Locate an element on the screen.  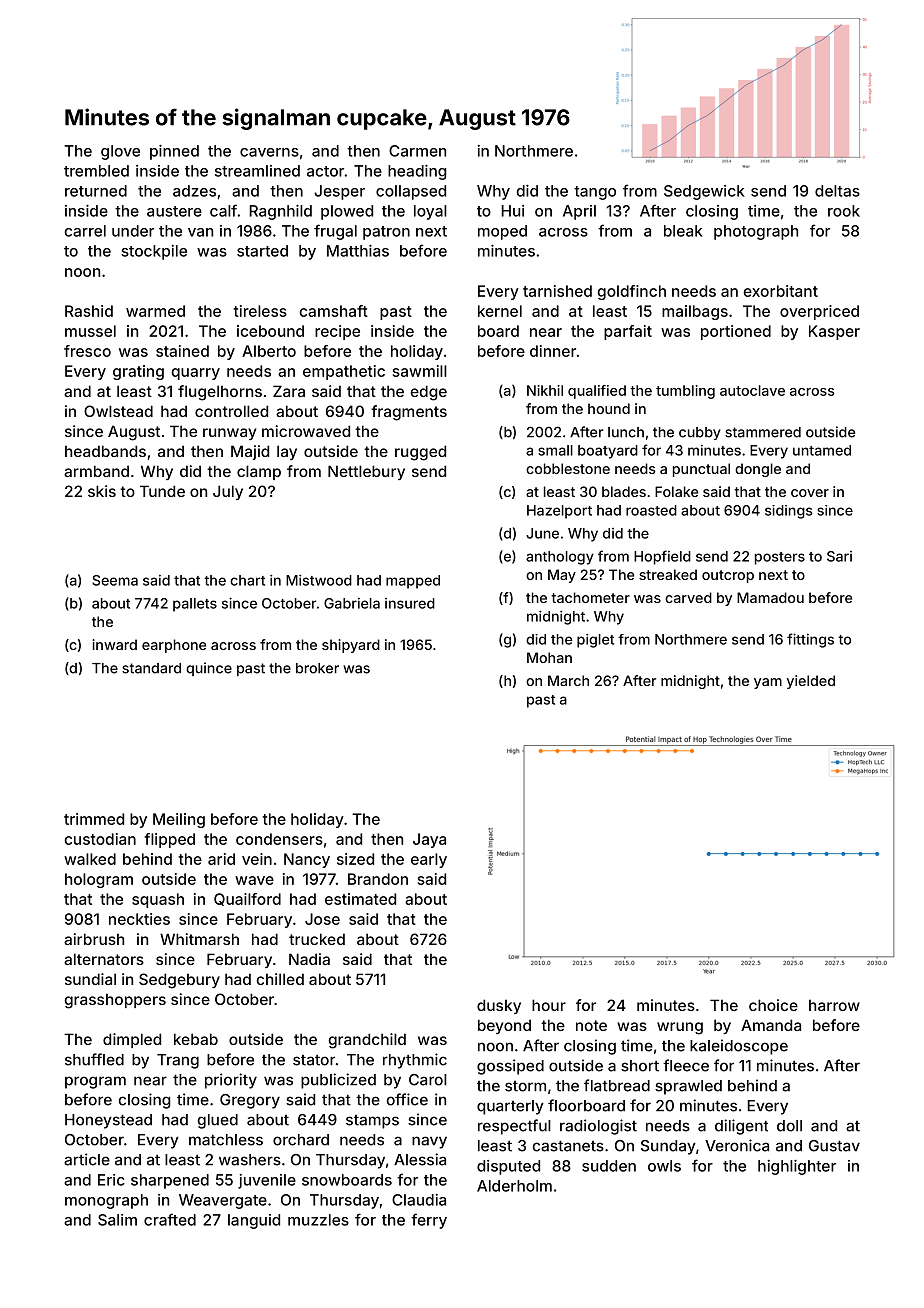
stockpile is located at coordinates (154, 252).
